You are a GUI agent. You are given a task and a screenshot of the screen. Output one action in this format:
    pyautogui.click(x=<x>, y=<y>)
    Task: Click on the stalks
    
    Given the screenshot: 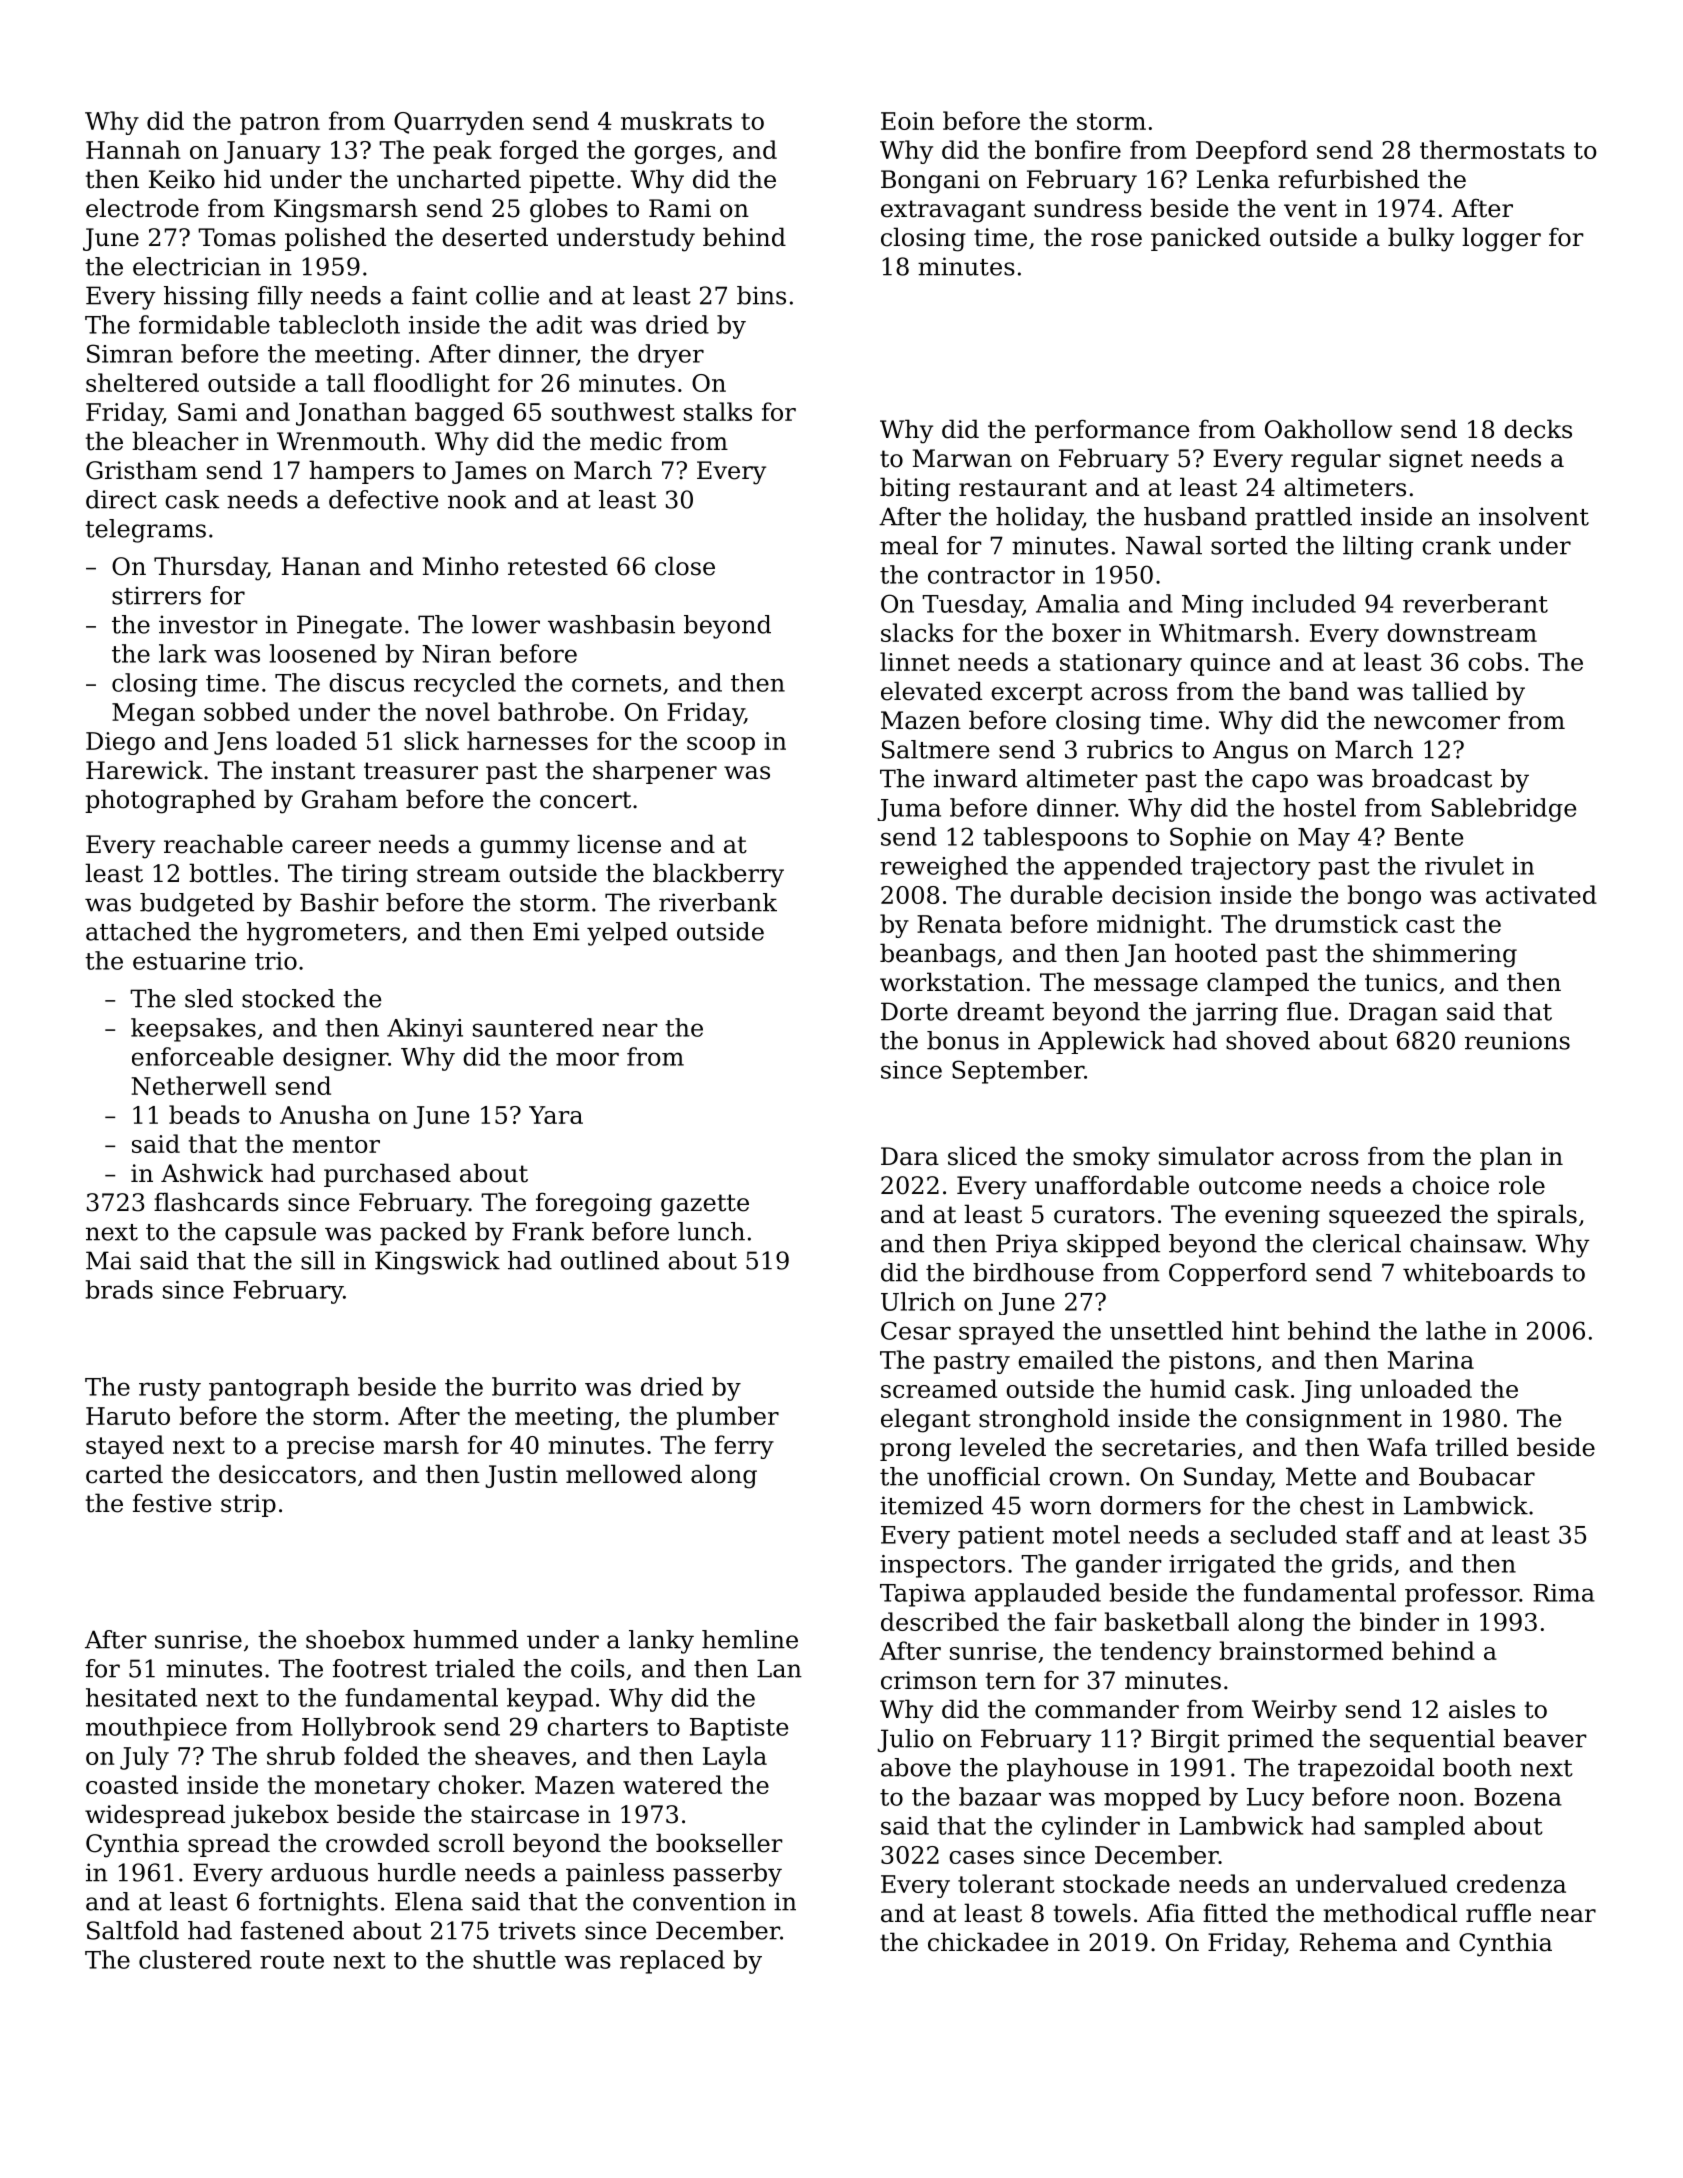 What is the action you would take?
    pyautogui.click(x=718, y=411)
